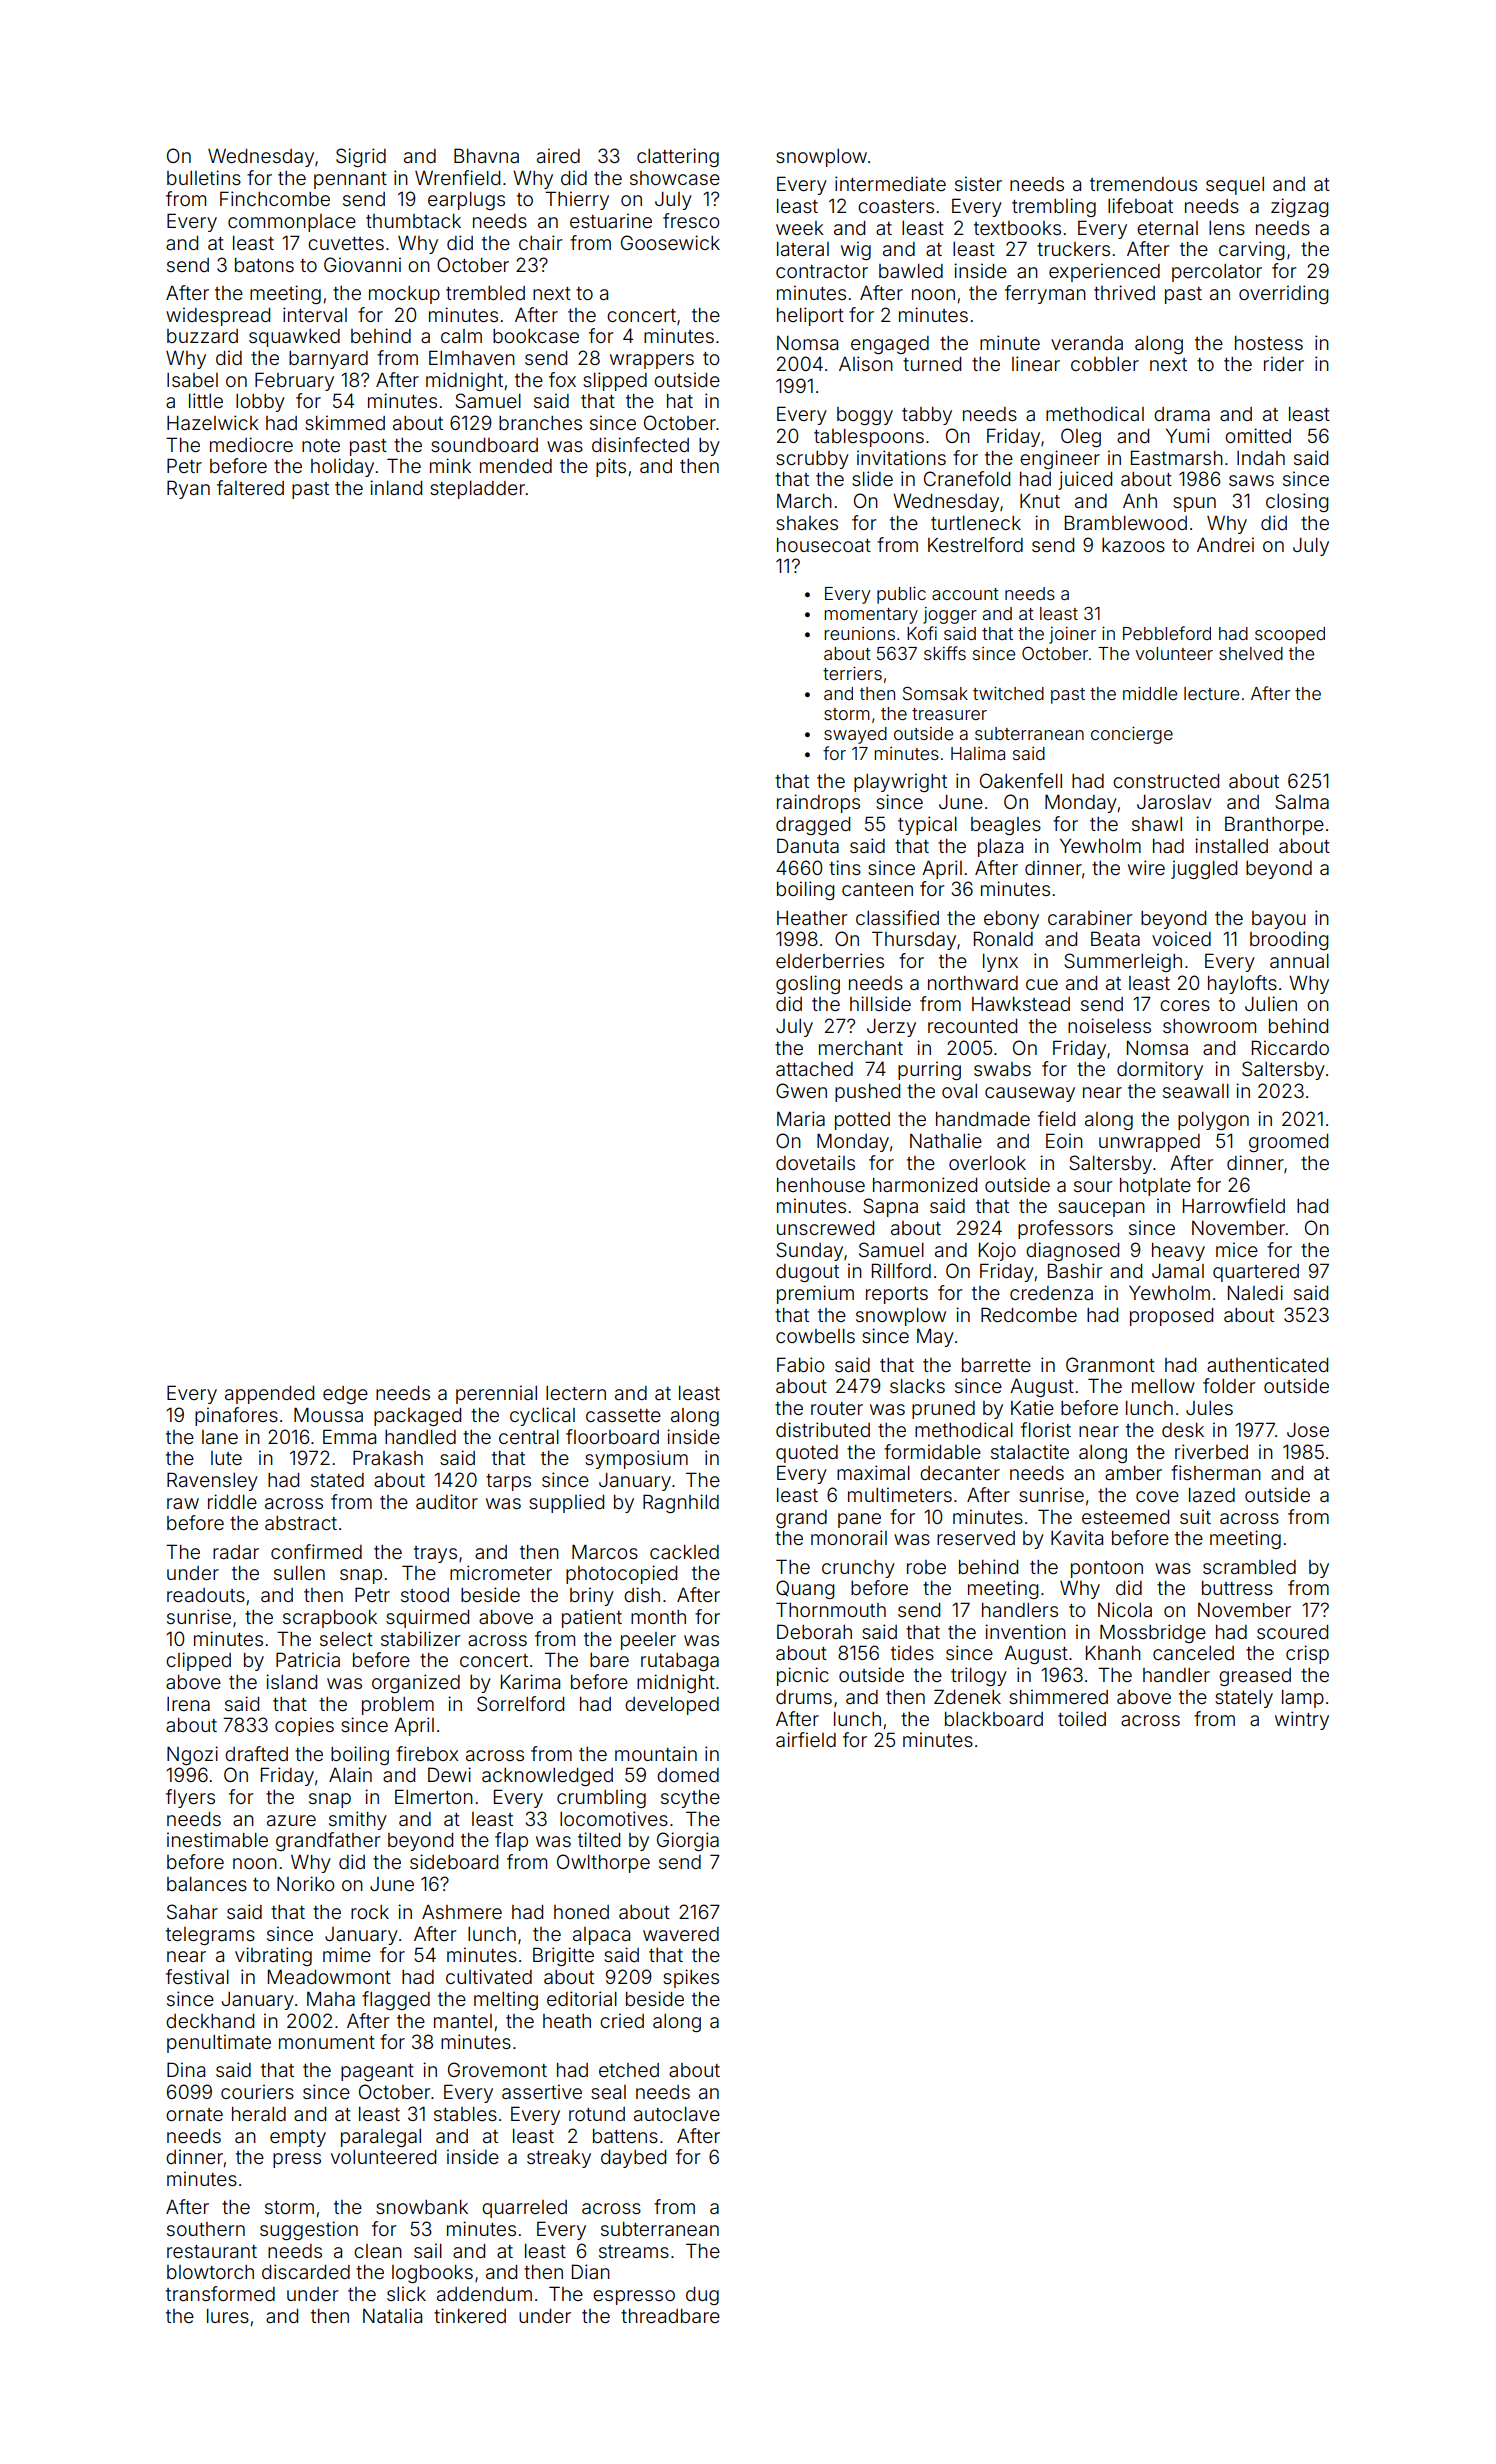 The width and height of the screenshot is (1496, 2464). What do you see at coordinates (678, 157) in the screenshot?
I see `clattering` at bounding box center [678, 157].
